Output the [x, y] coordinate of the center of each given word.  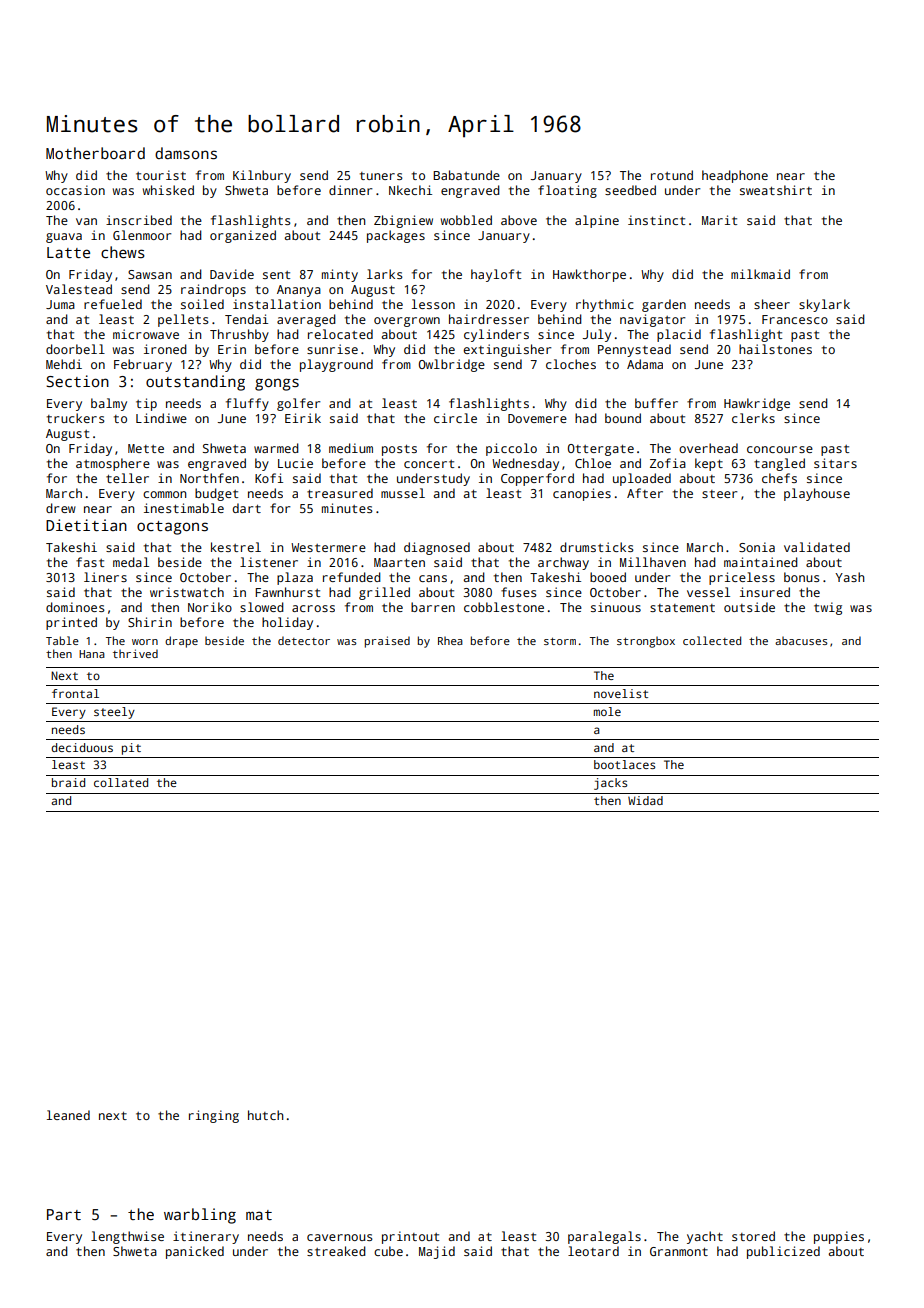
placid [679, 335]
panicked [195, 1252]
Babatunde [466, 175]
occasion [75, 190]
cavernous [340, 1237]
